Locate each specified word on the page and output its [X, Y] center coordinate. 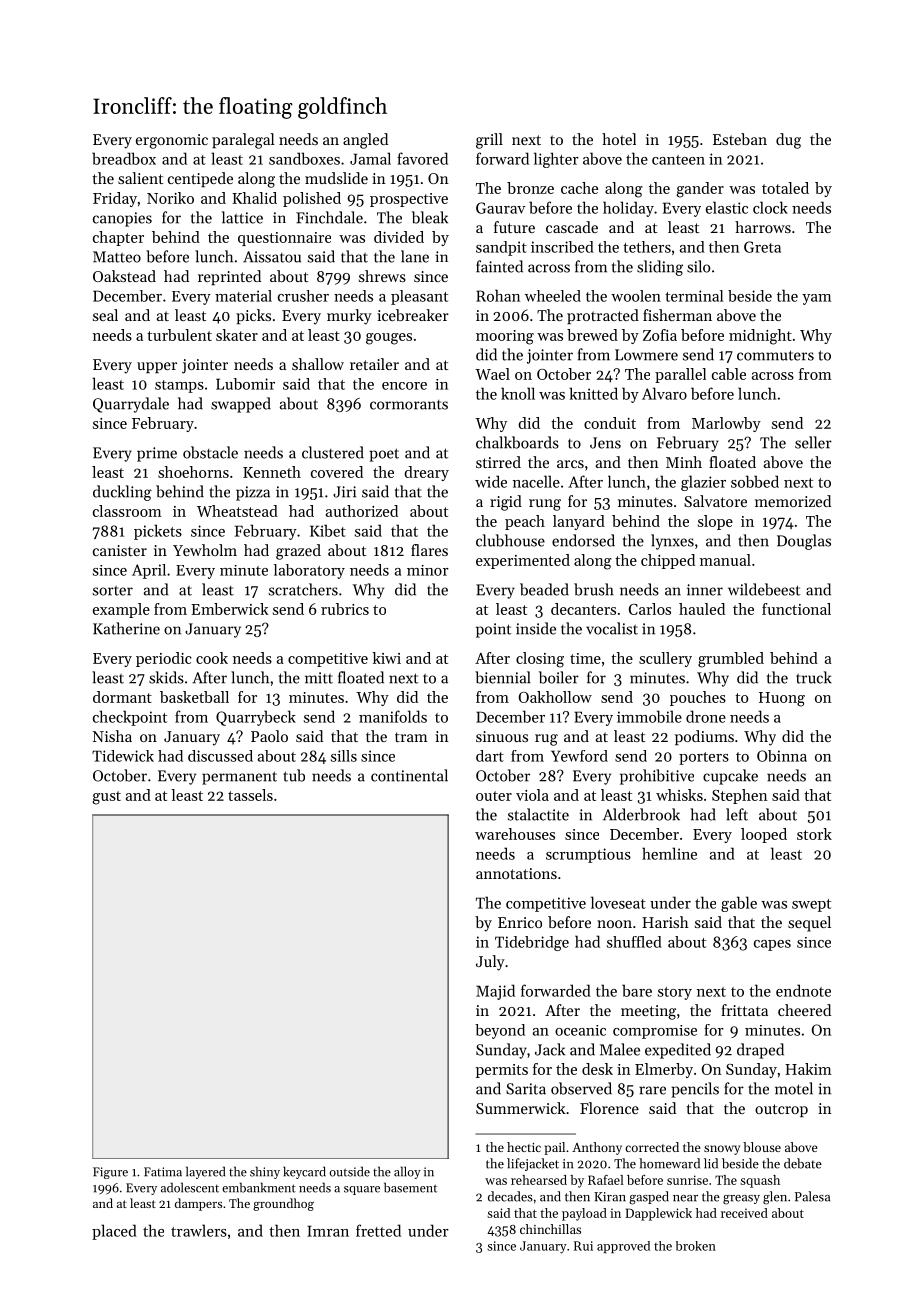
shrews [382, 276]
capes [772, 945]
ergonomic [172, 141]
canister [120, 550]
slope [715, 522]
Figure [110, 1173]
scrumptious [588, 855]
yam [816, 299]
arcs [570, 464]
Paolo [269, 736]
